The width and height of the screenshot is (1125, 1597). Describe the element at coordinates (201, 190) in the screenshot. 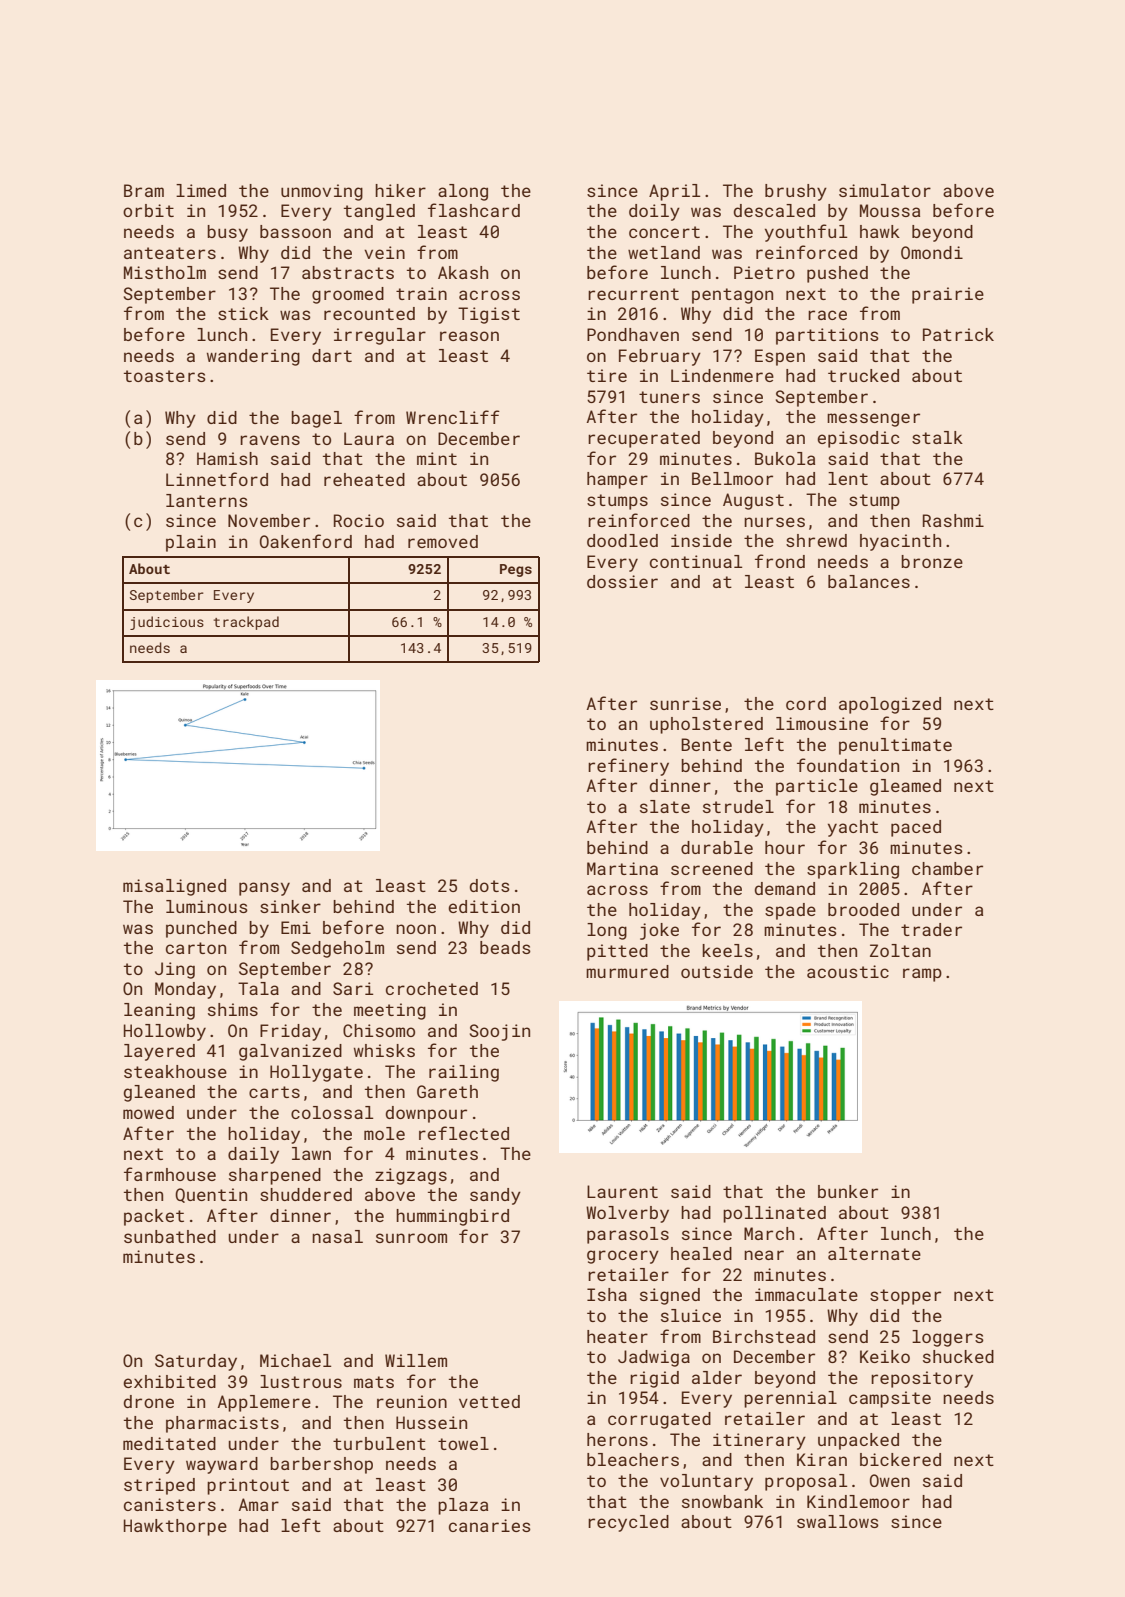

I see `limed` at that location.
